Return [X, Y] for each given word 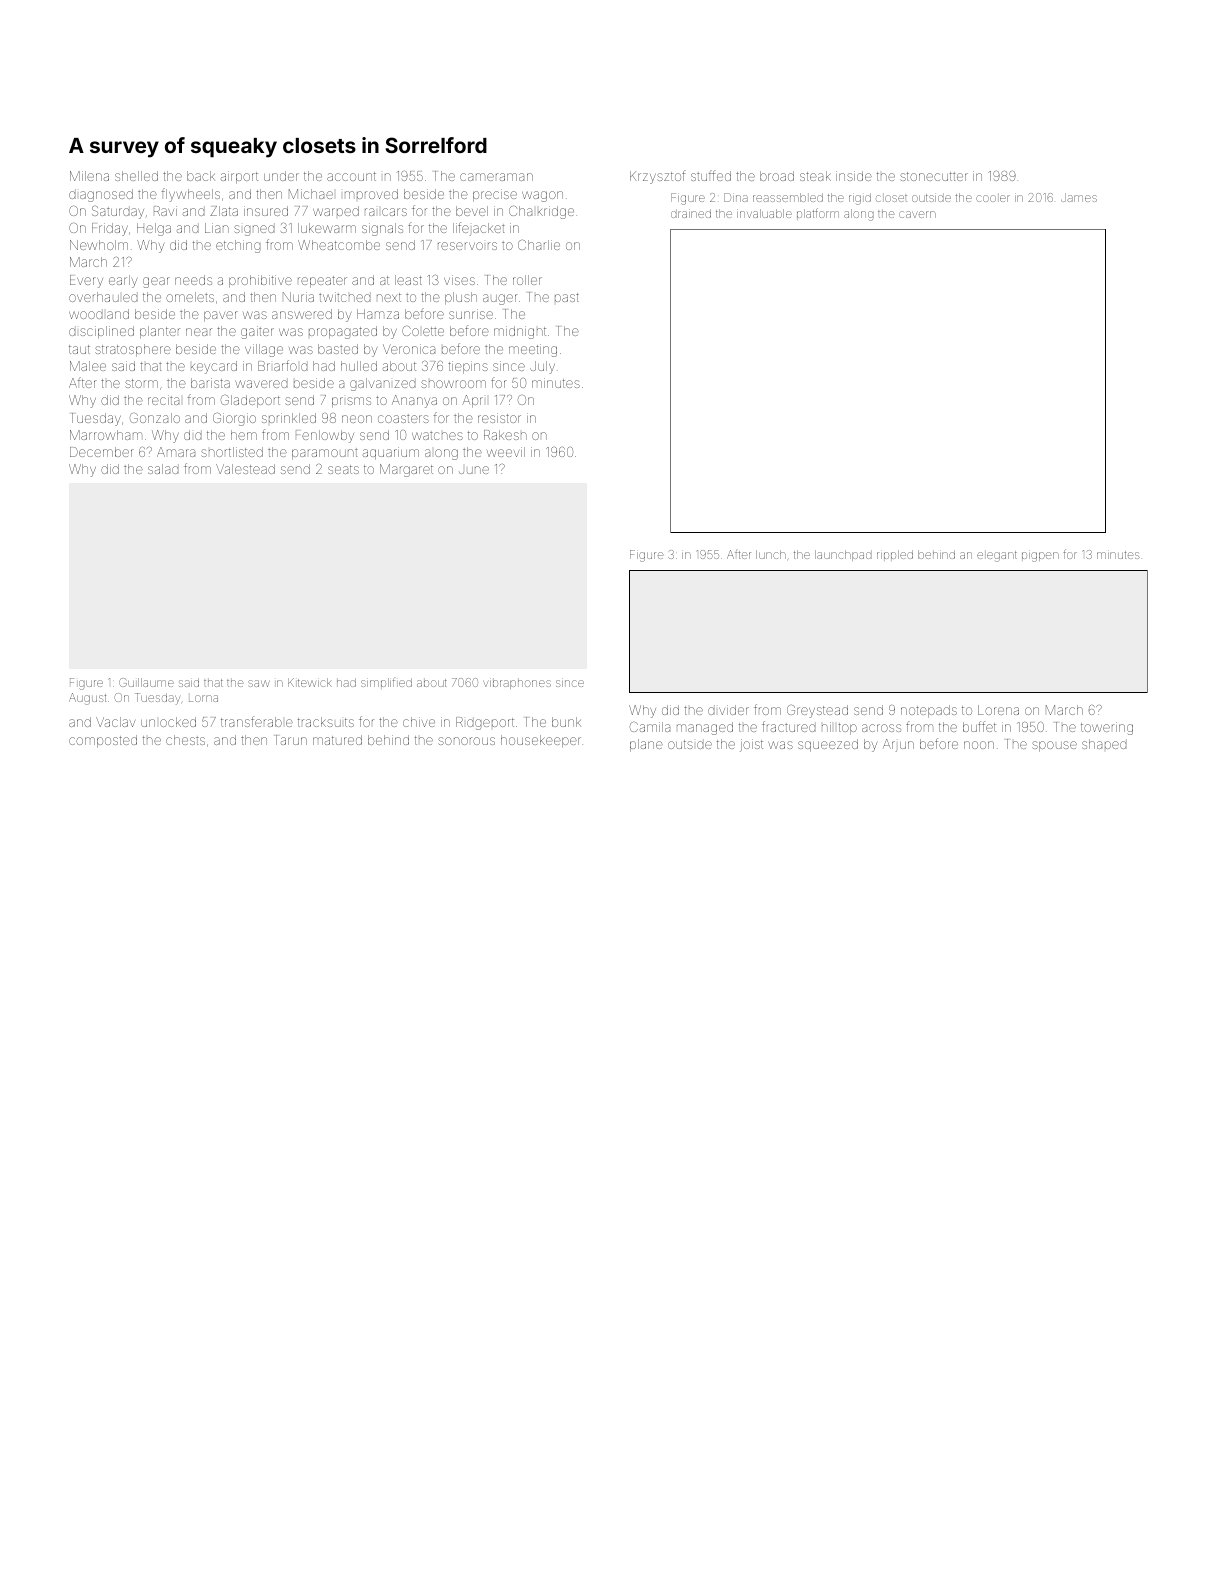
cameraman [496, 177]
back [201, 176]
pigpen [1040, 557]
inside [854, 176]
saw [259, 683]
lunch [771, 554]
